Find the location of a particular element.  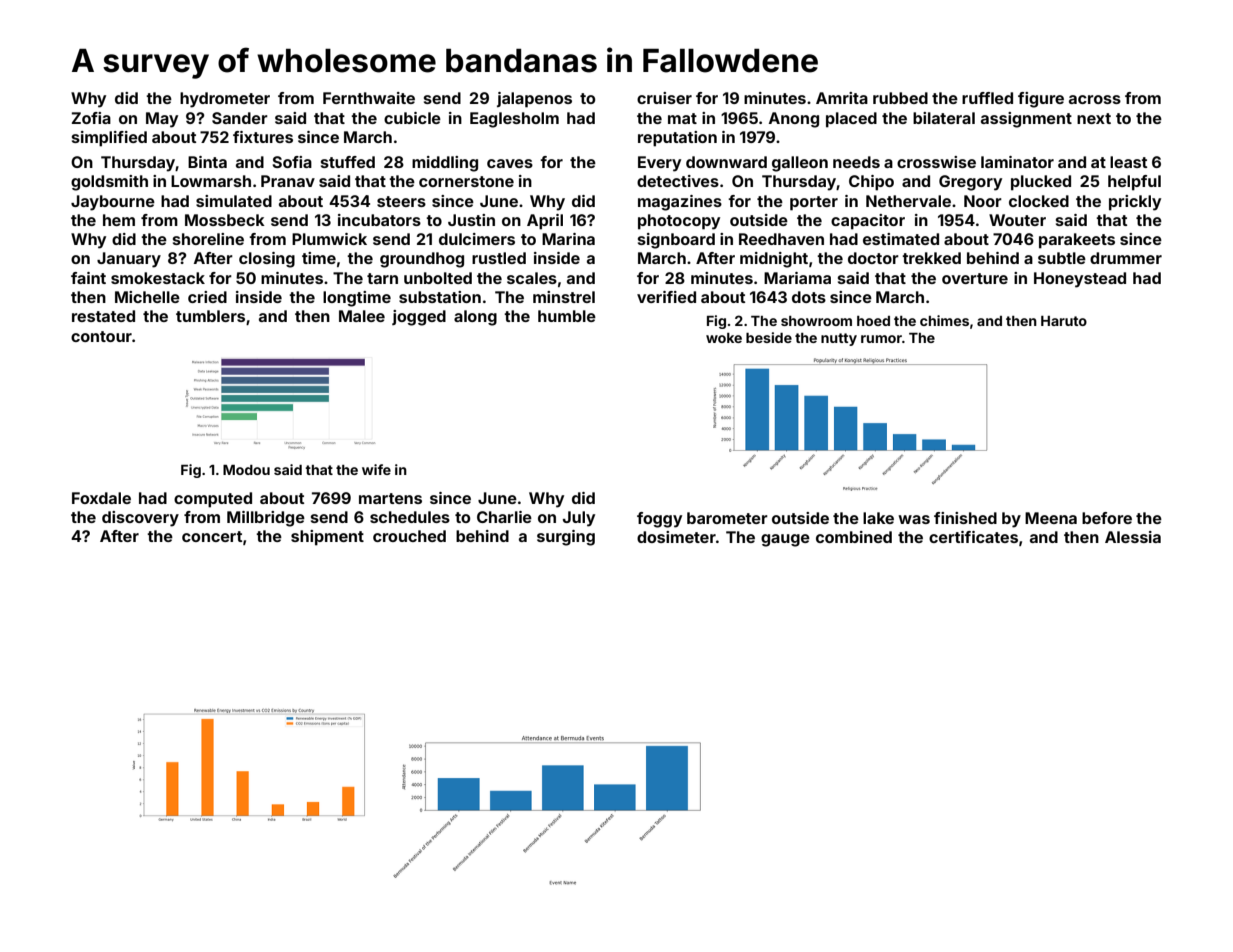

gauge is located at coordinates (785, 540).
